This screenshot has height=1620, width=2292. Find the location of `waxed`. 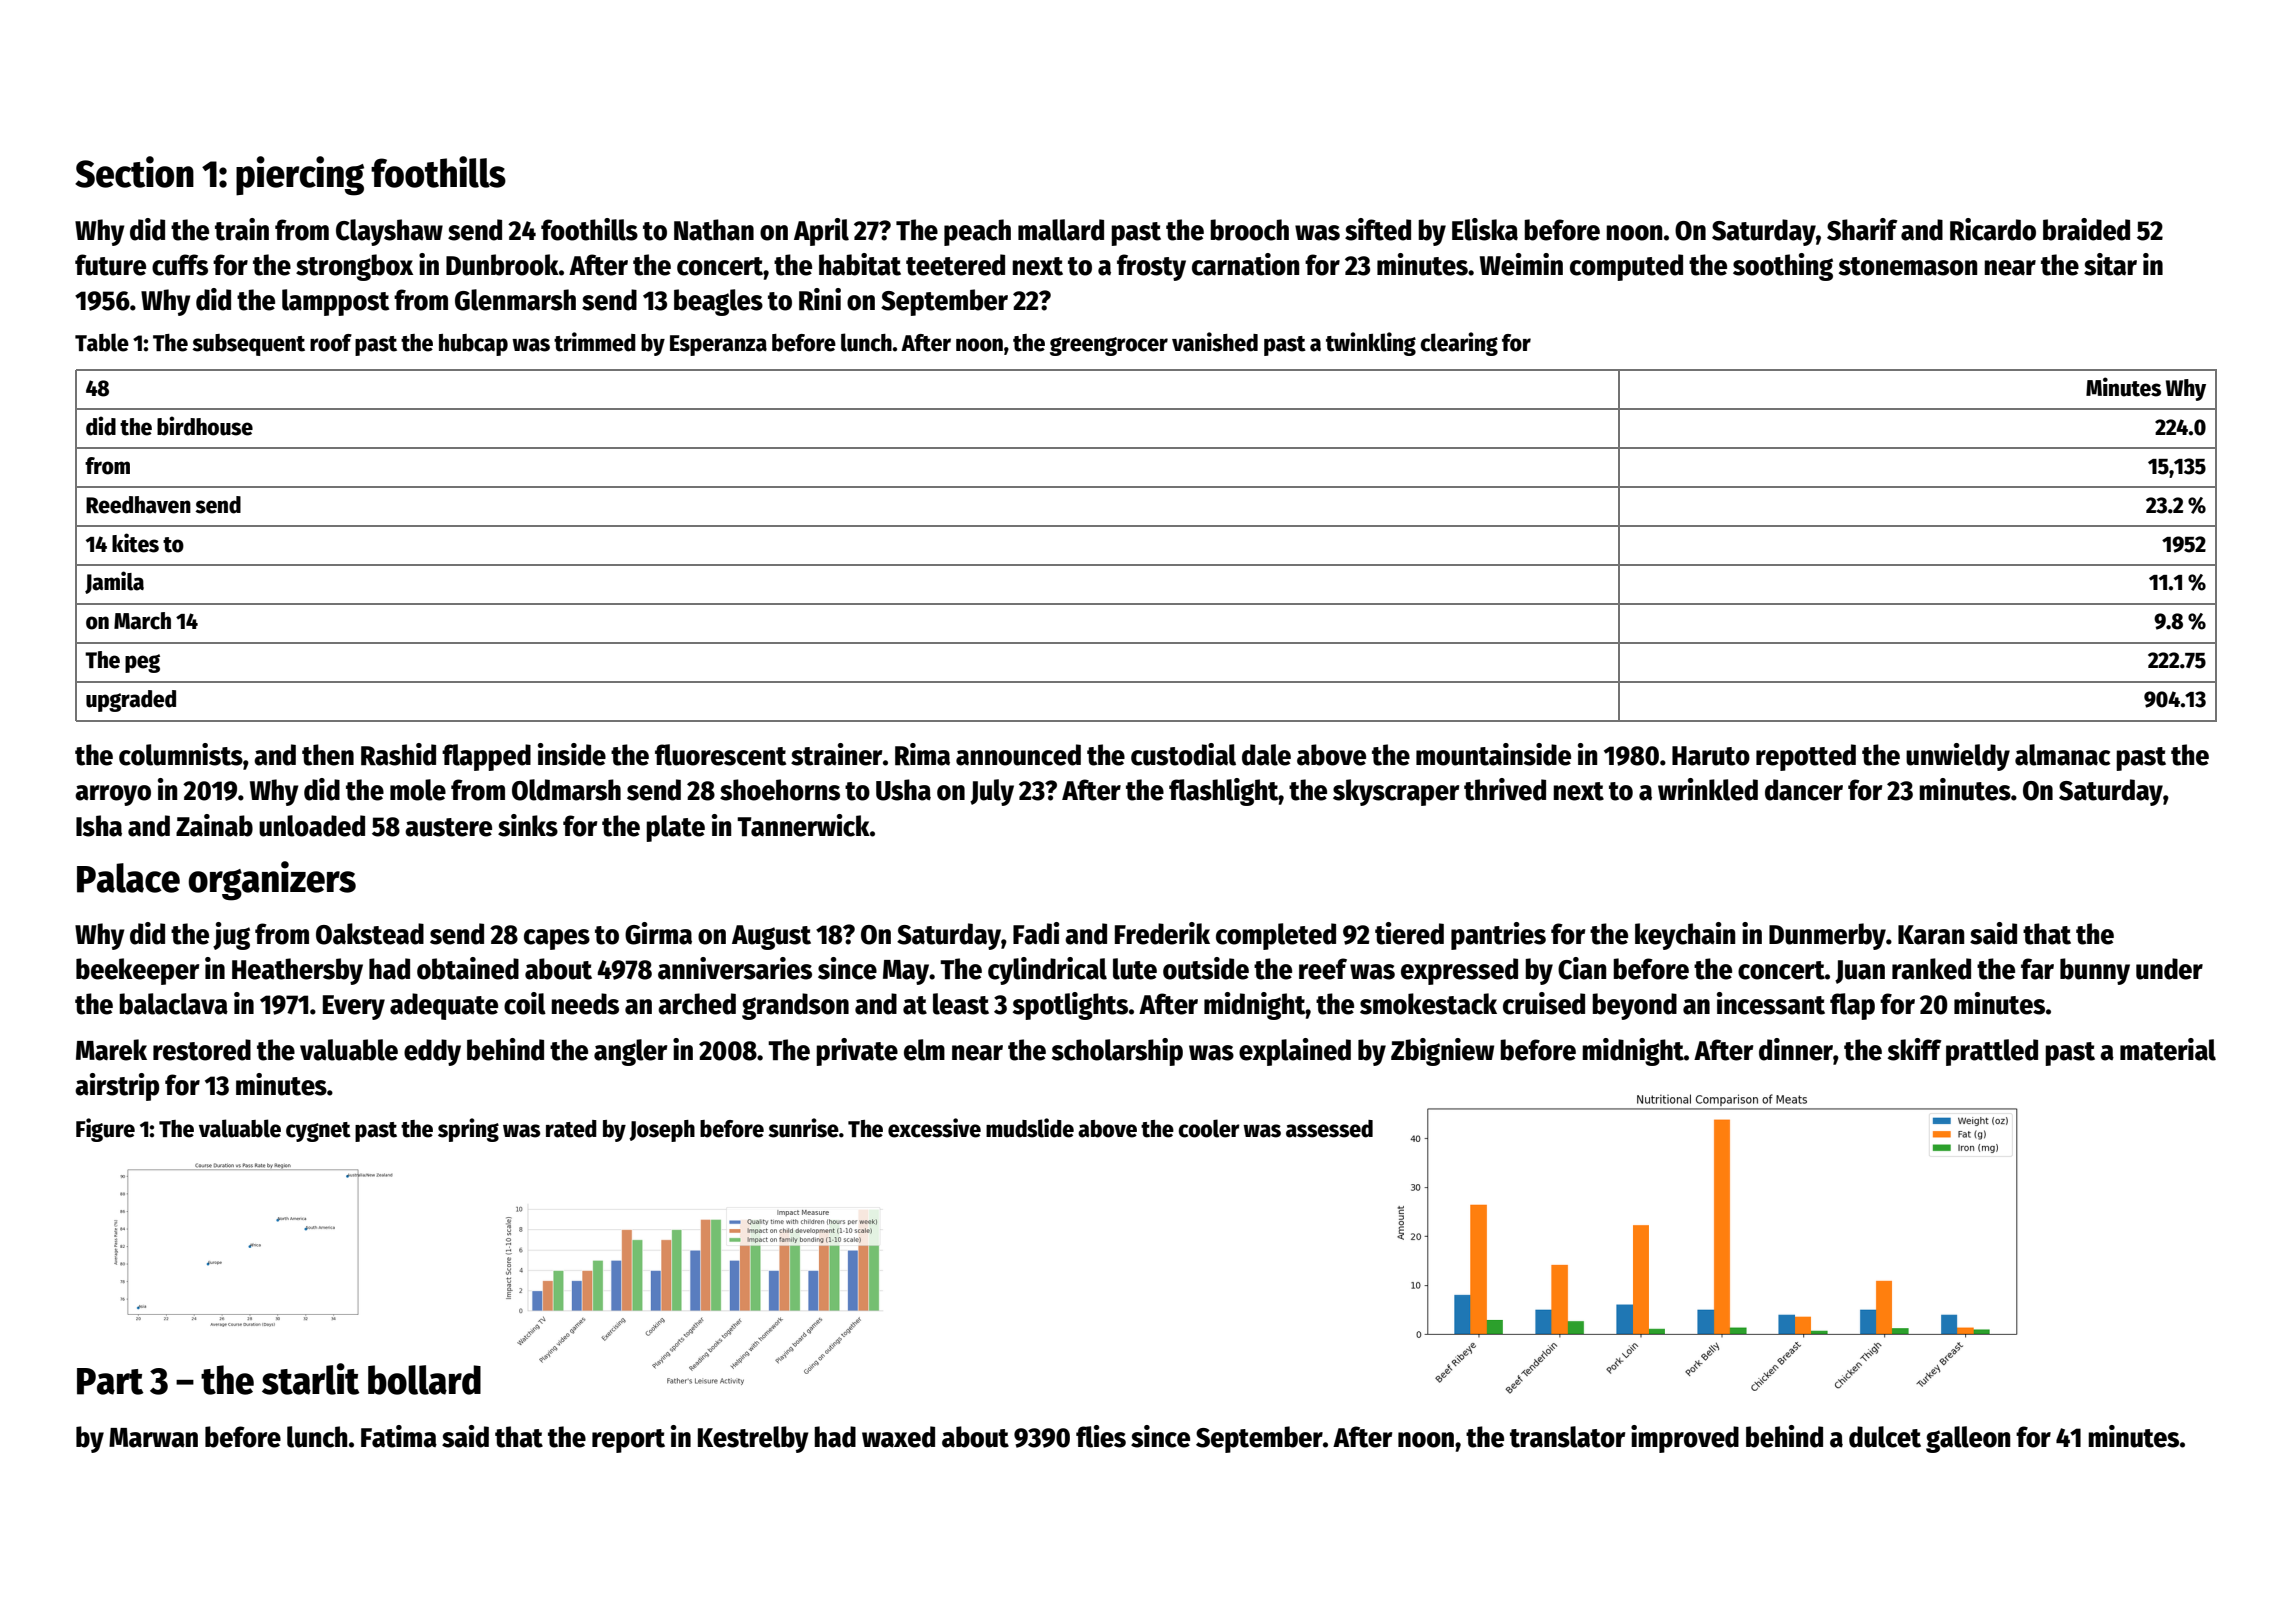

waxed is located at coordinates (898, 1437).
